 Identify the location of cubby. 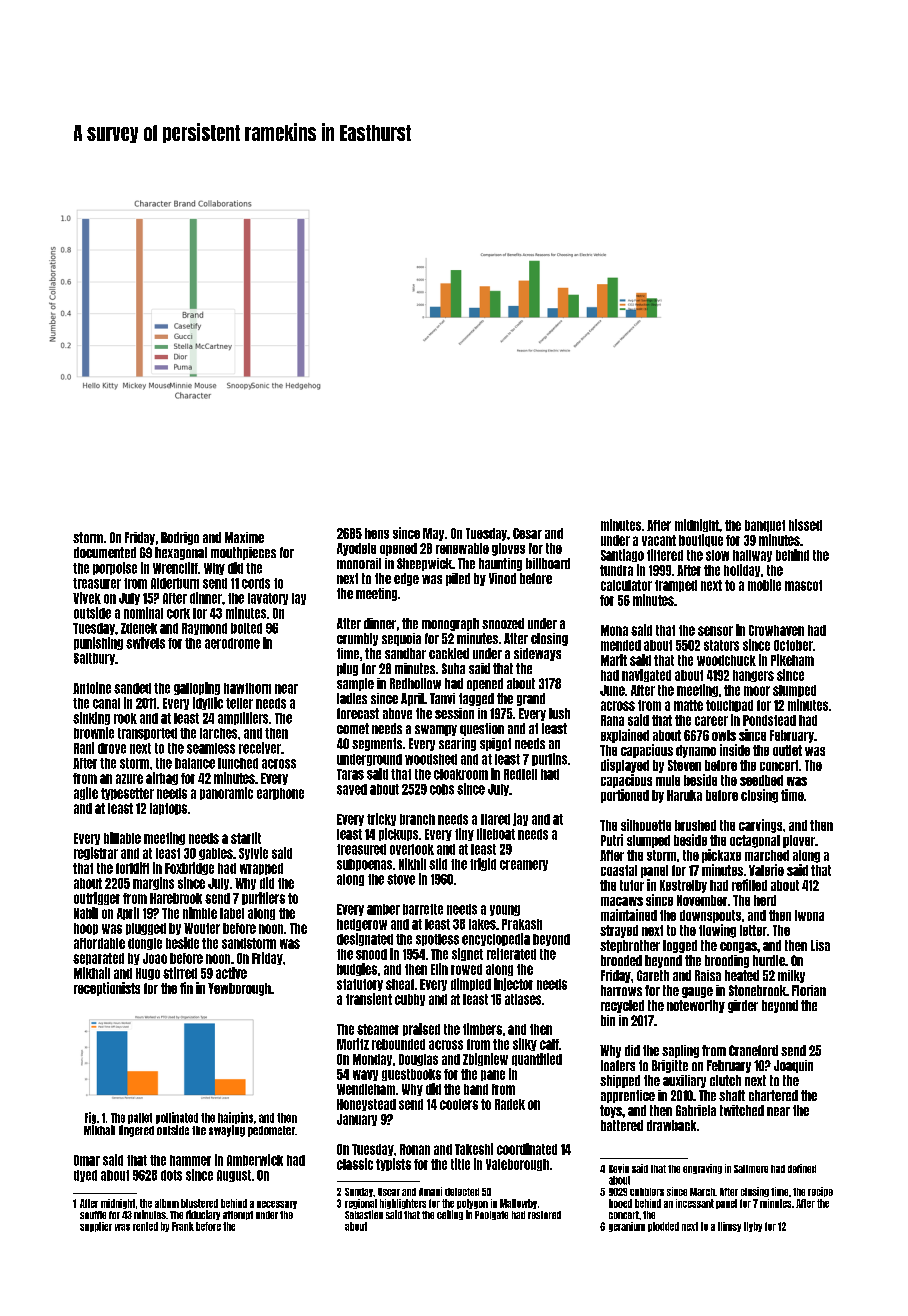
(410, 1000).
